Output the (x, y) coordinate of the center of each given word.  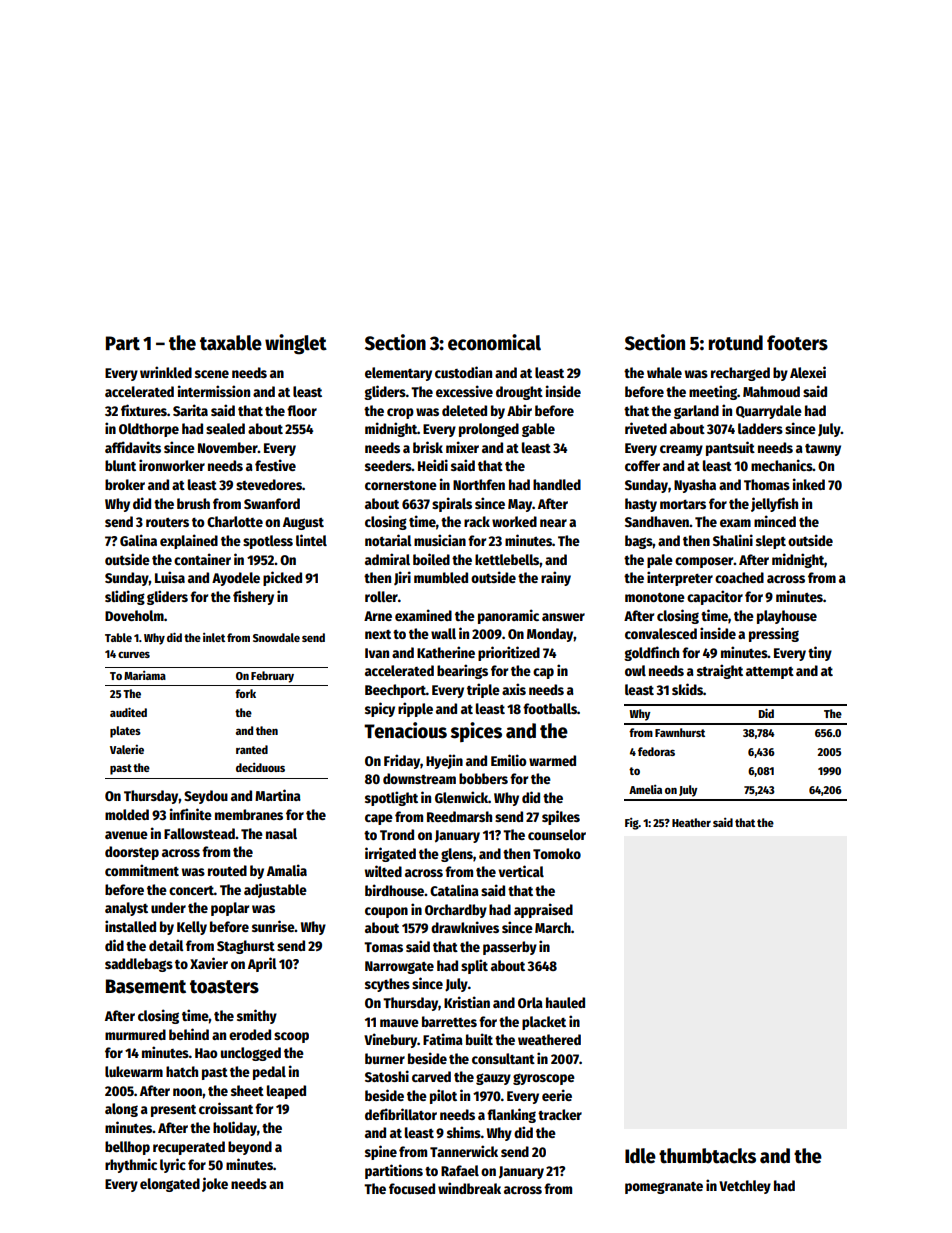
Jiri (402, 578)
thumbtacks (707, 1156)
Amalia (287, 870)
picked (282, 578)
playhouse (787, 617)
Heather (691, 822)
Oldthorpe (149, 430)
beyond (250, 1148)
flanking (511, 1115)
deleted (464, 410)
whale (664, 372)
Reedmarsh (459, 816)
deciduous (260, 767)
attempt (770, 673)
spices (476, 732)
